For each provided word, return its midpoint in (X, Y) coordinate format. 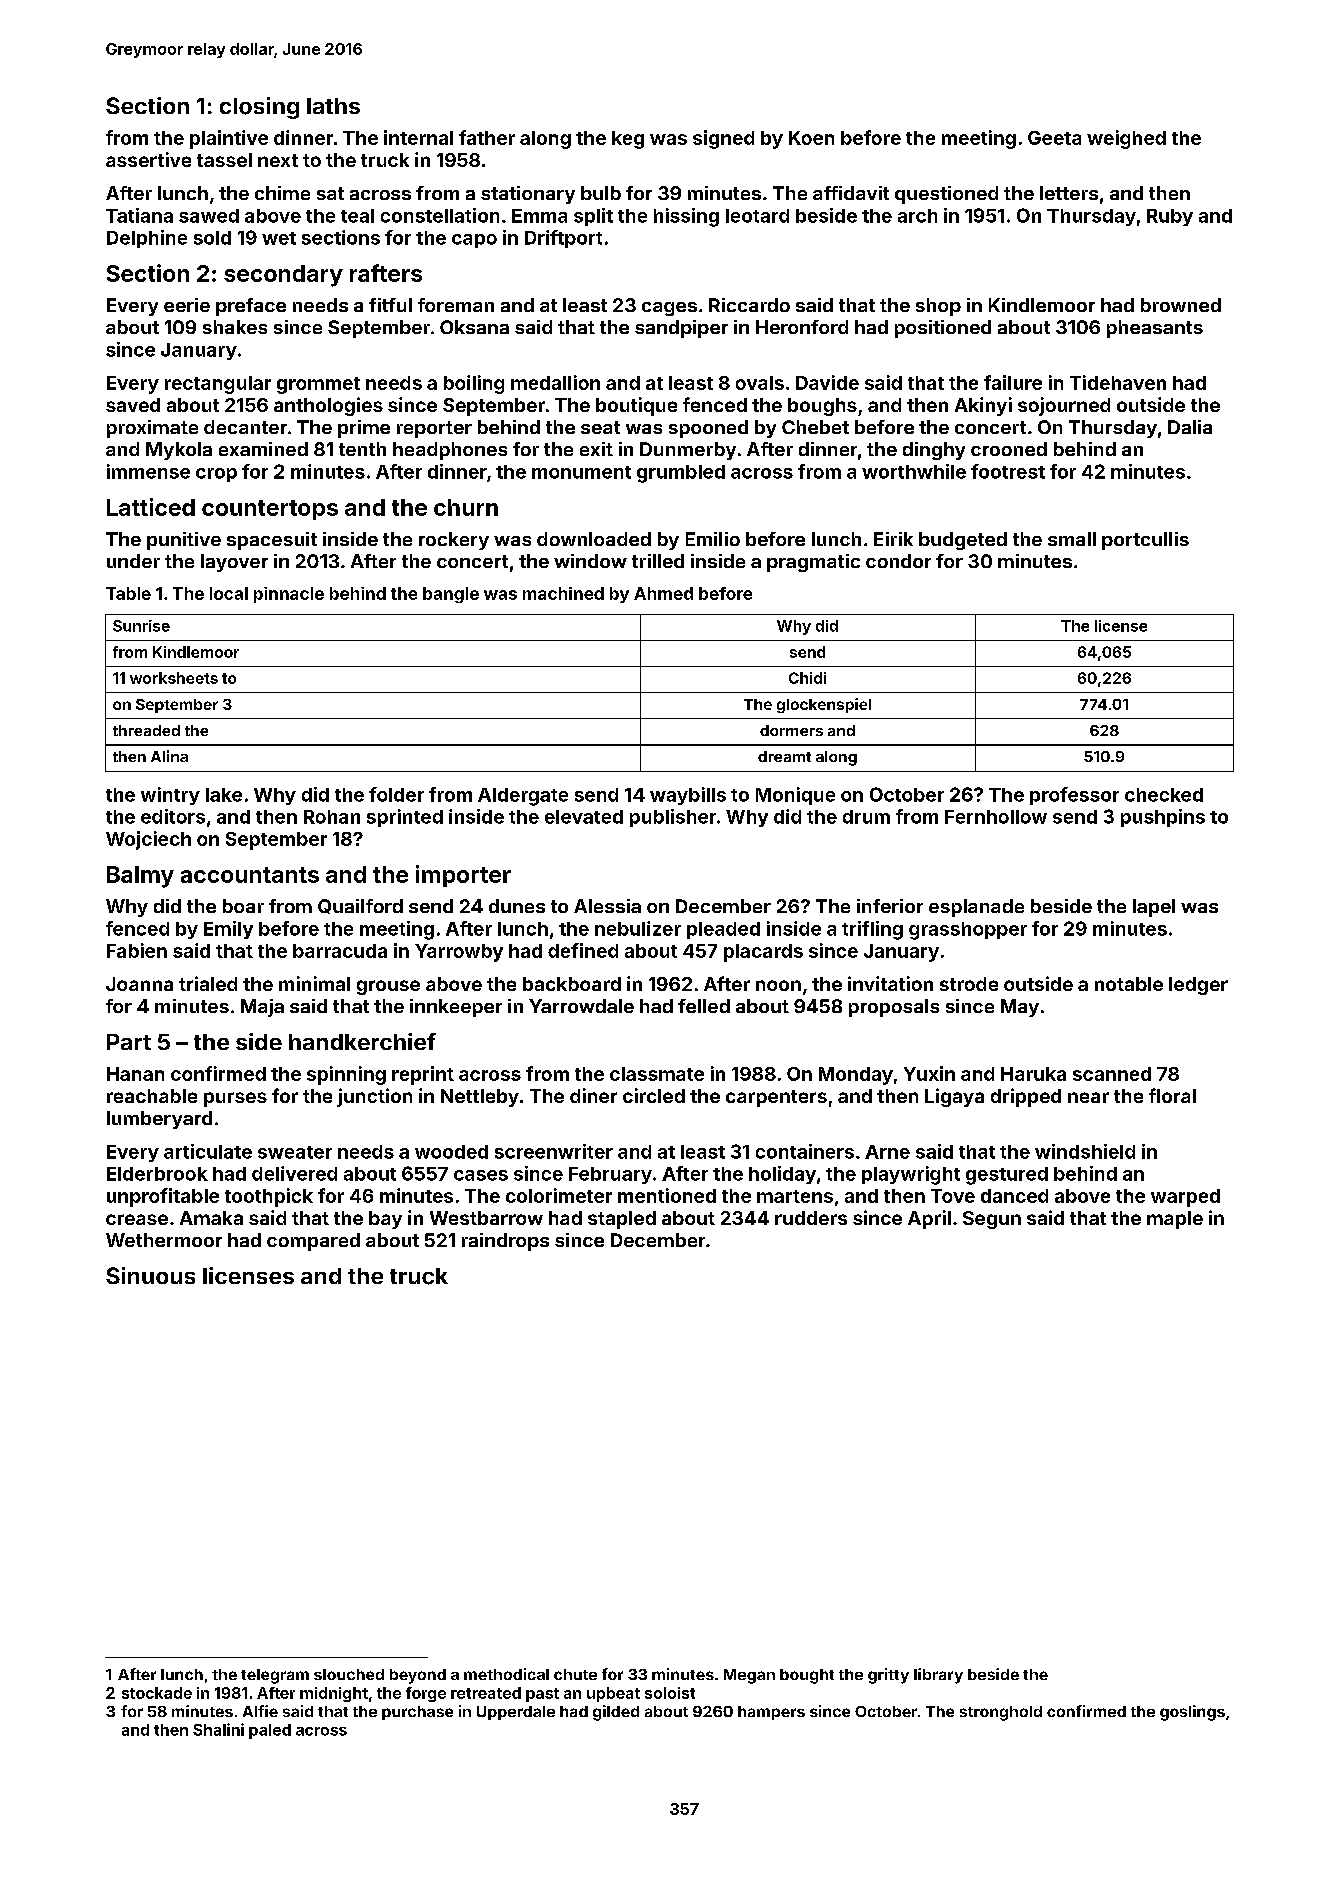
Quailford (360, 906)
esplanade (976, 908)
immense (148, 471)
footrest (1008, 471)
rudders (811, 1218)
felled (704, 1006)
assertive (148, 159)
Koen (811, 138)
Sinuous (150, 1275)
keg (628, 140)
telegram (275, 1676)
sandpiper (681, 329)
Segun (992, 1220)
